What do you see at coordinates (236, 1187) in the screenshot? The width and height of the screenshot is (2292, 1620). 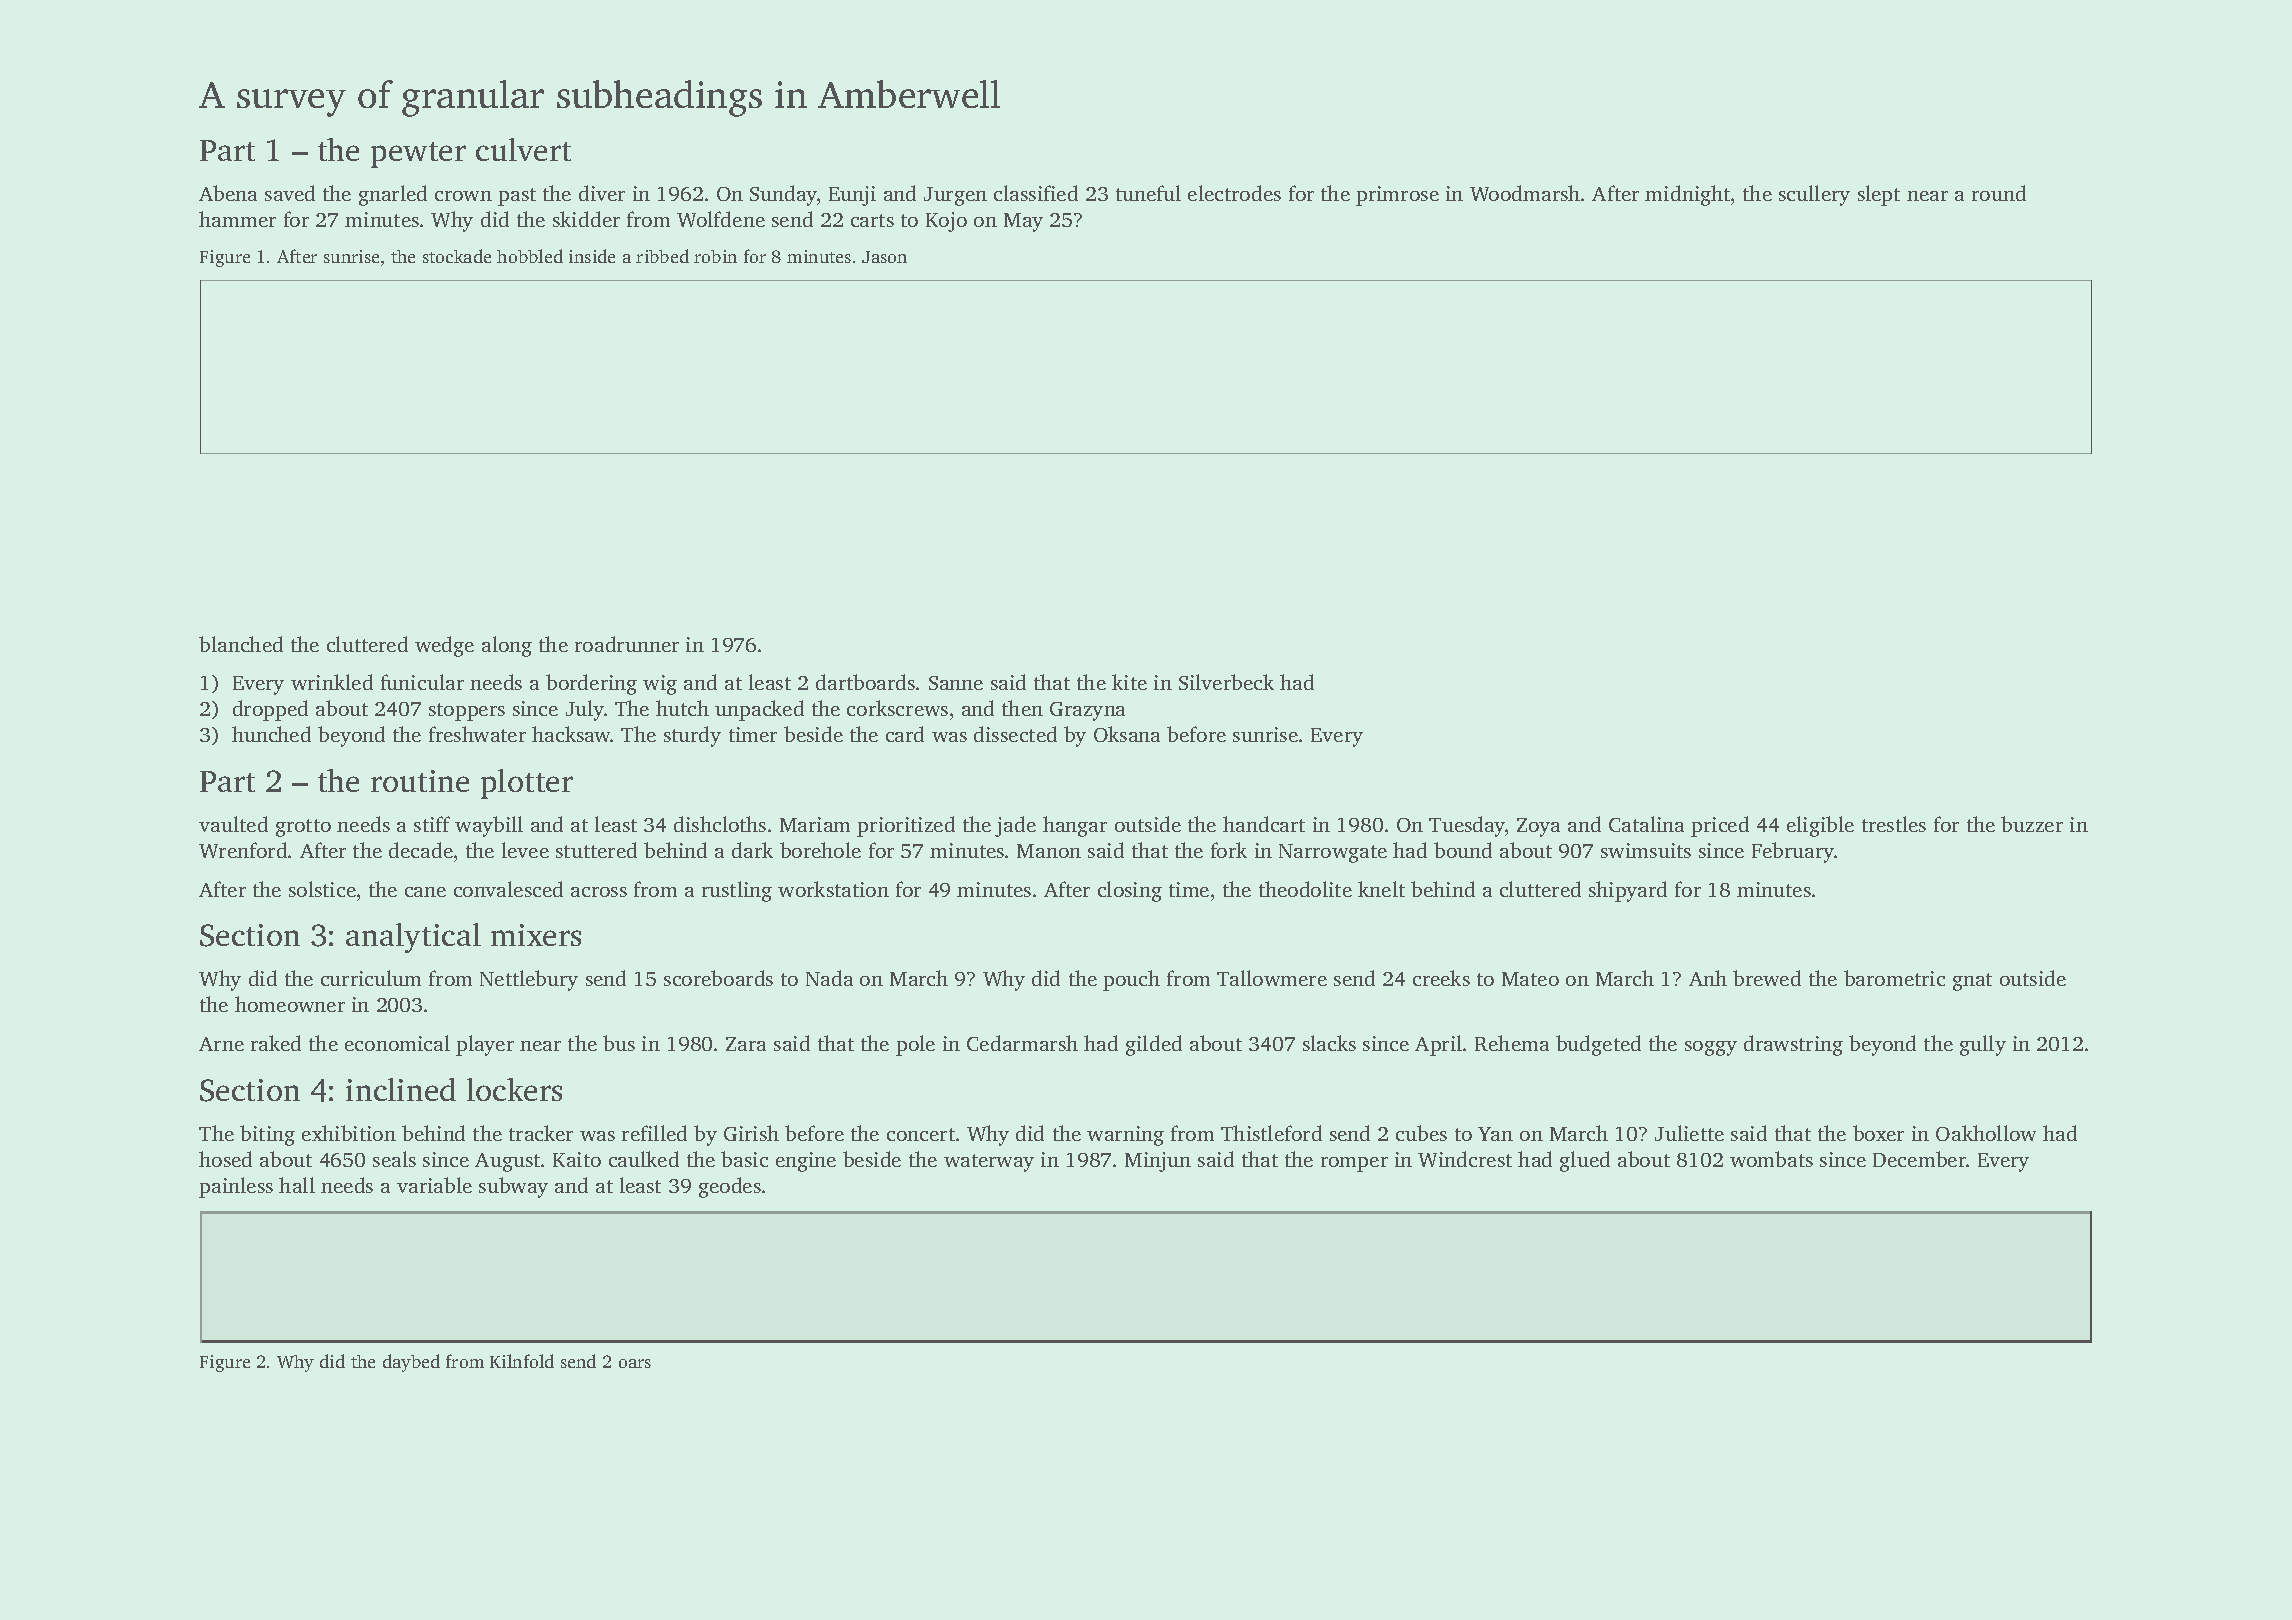 I see `painless` at bounding box center [236, 1187].
